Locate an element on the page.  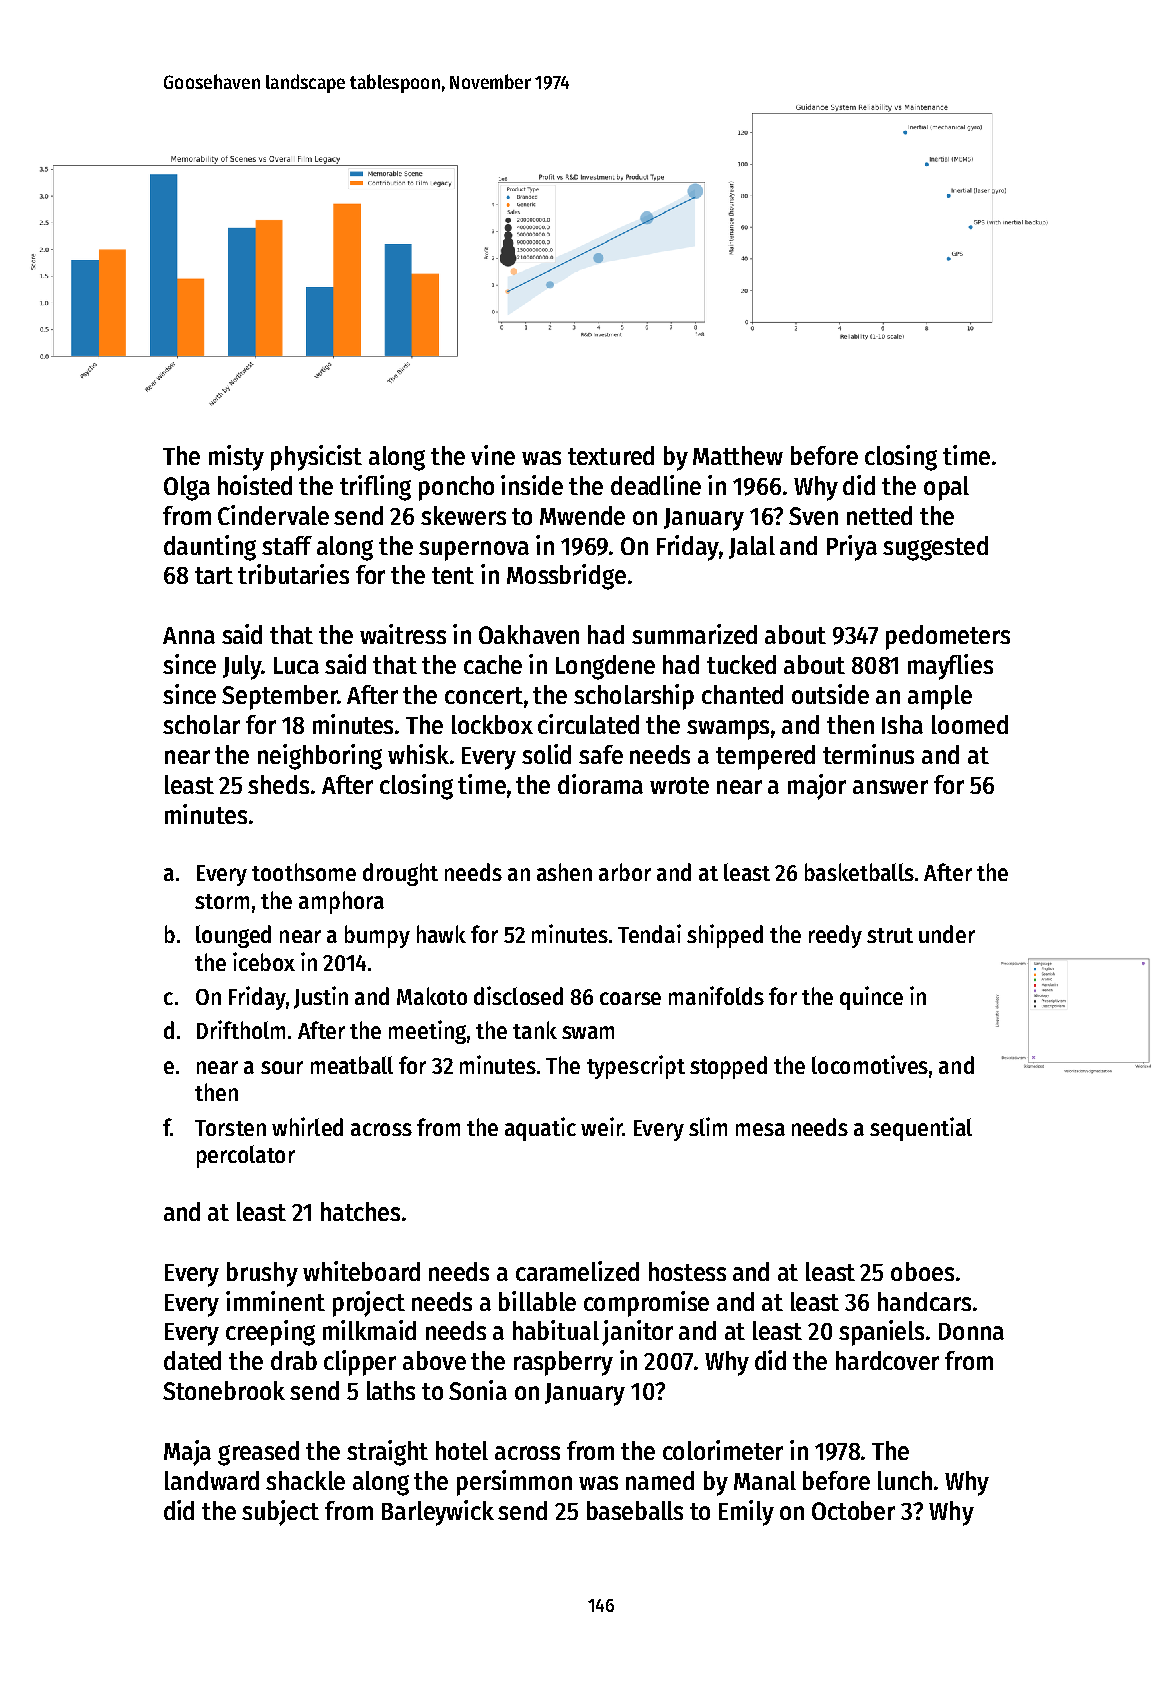
Luca is located at coordinates (296, 665).
